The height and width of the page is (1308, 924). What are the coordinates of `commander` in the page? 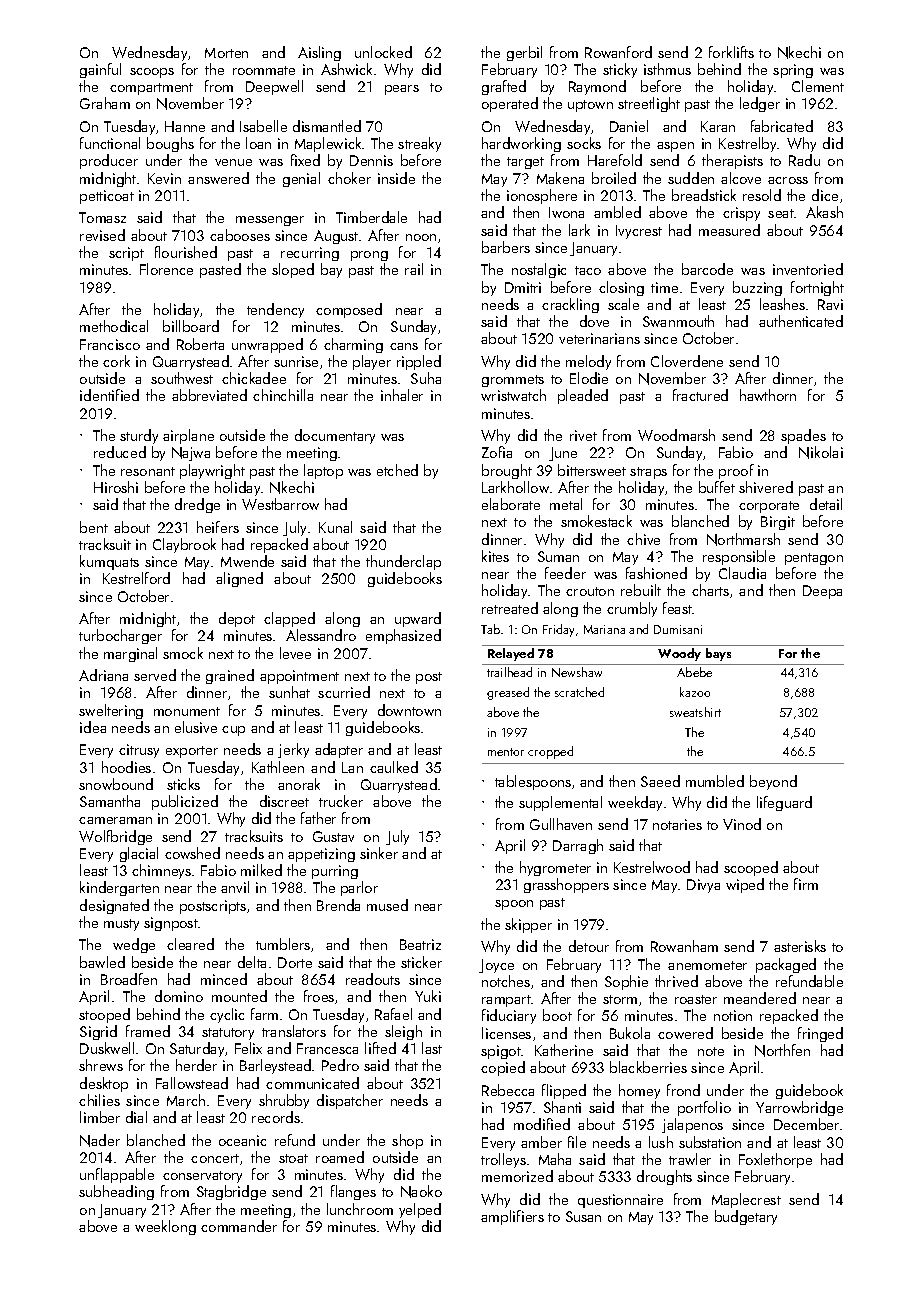 It's located at (239, 1226).
